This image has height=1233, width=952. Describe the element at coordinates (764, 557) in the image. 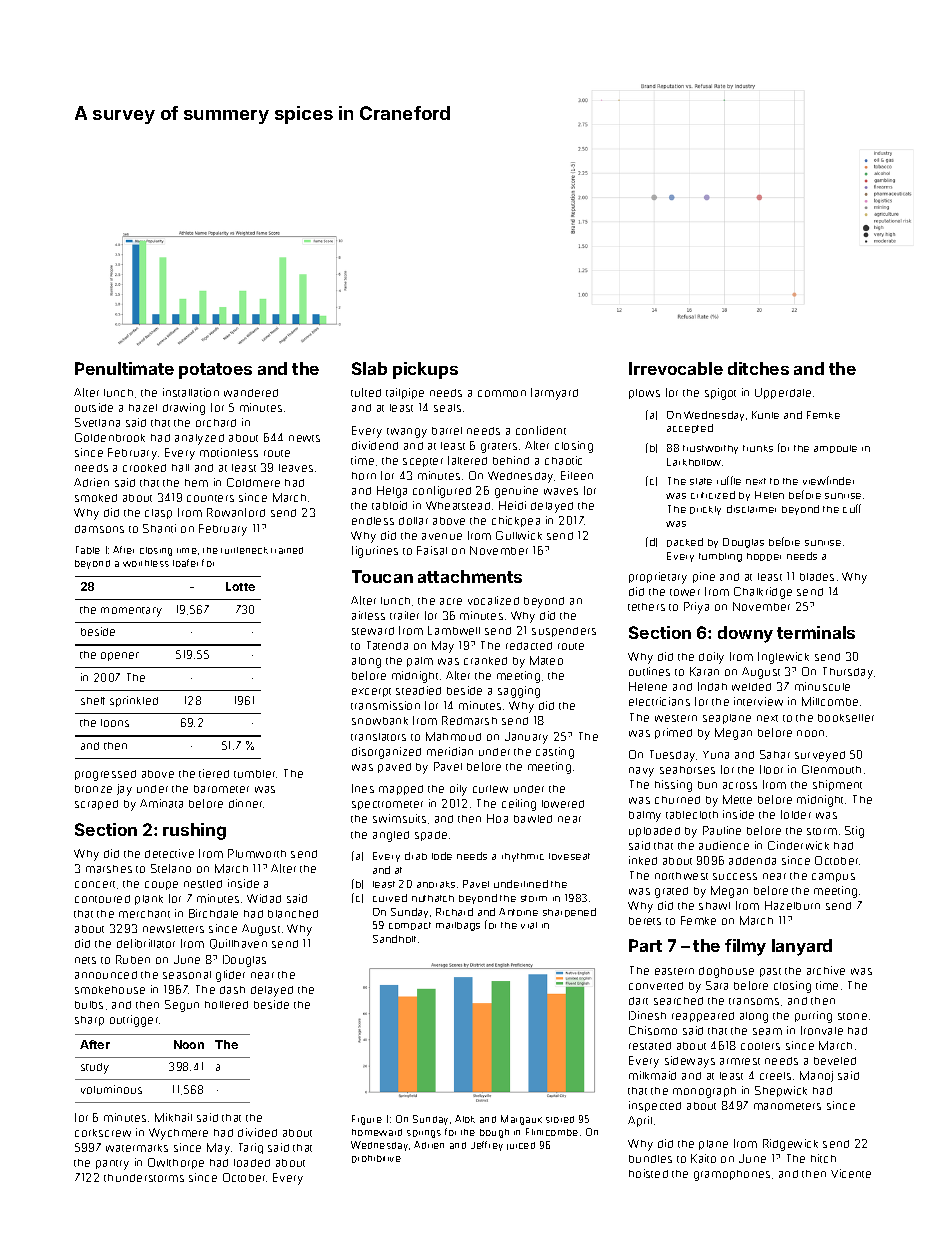

I see `hopper` at that location.
